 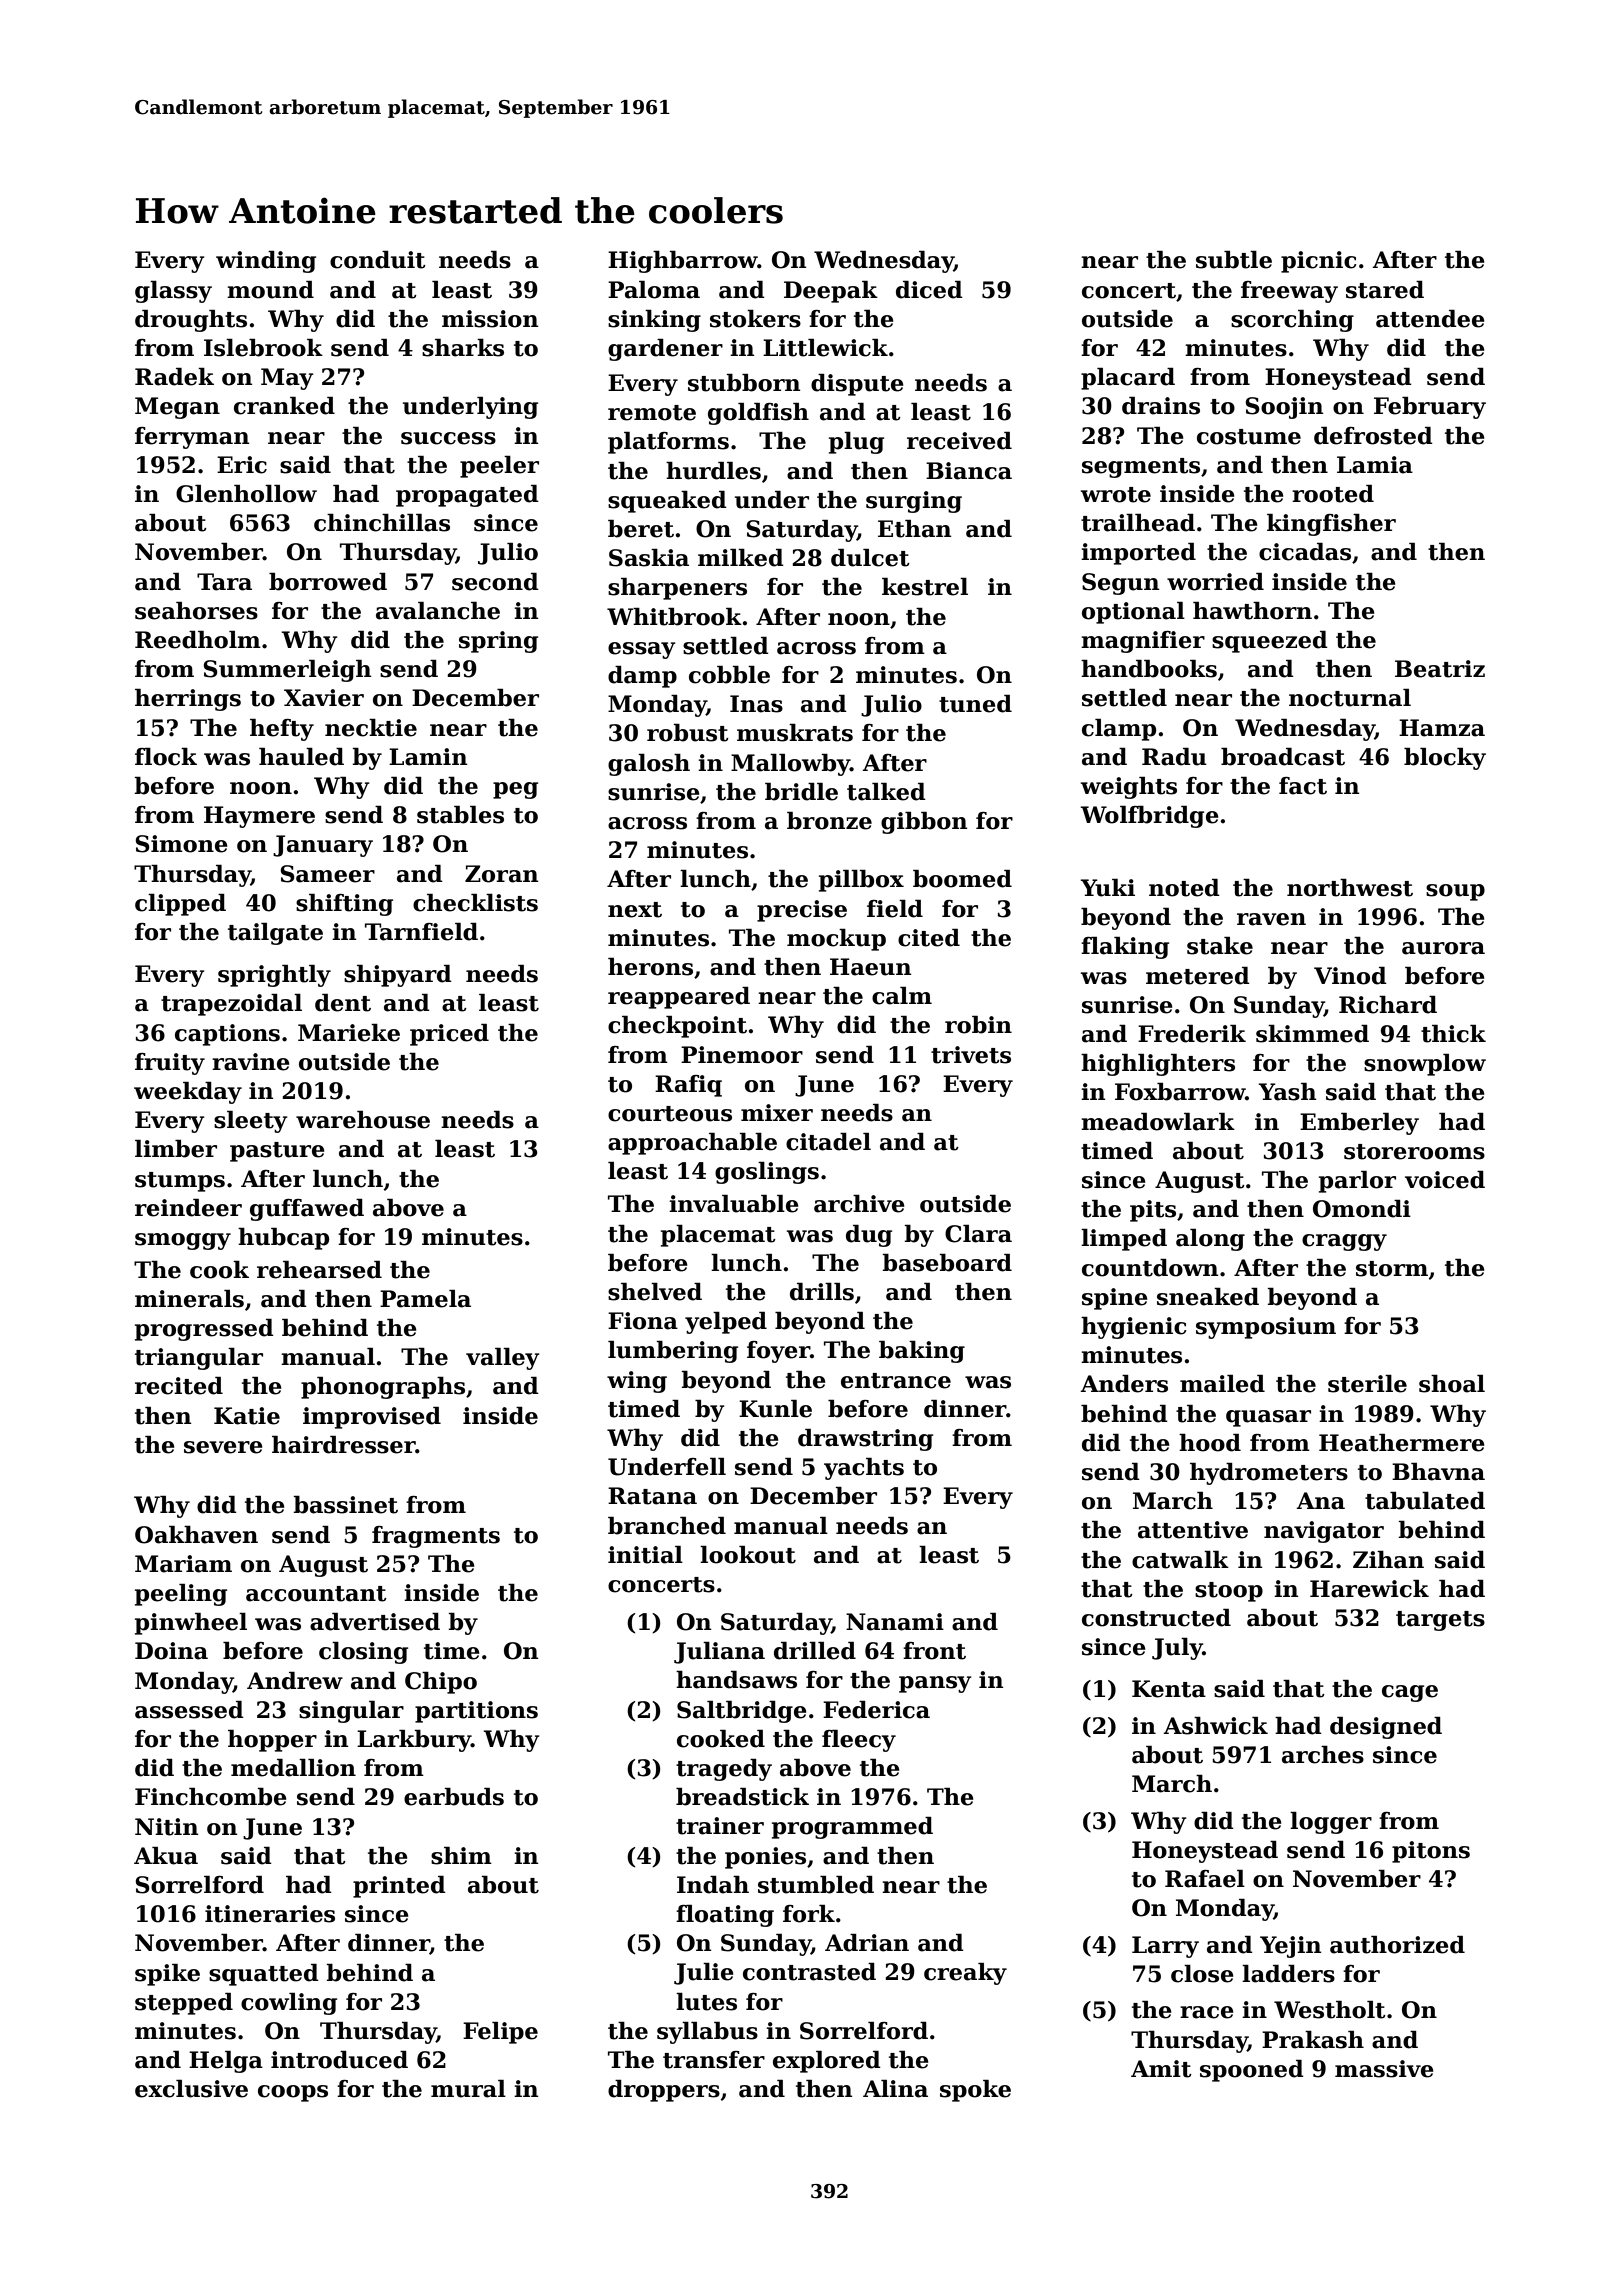 I want to click on January, so click(x=323, y=846).
